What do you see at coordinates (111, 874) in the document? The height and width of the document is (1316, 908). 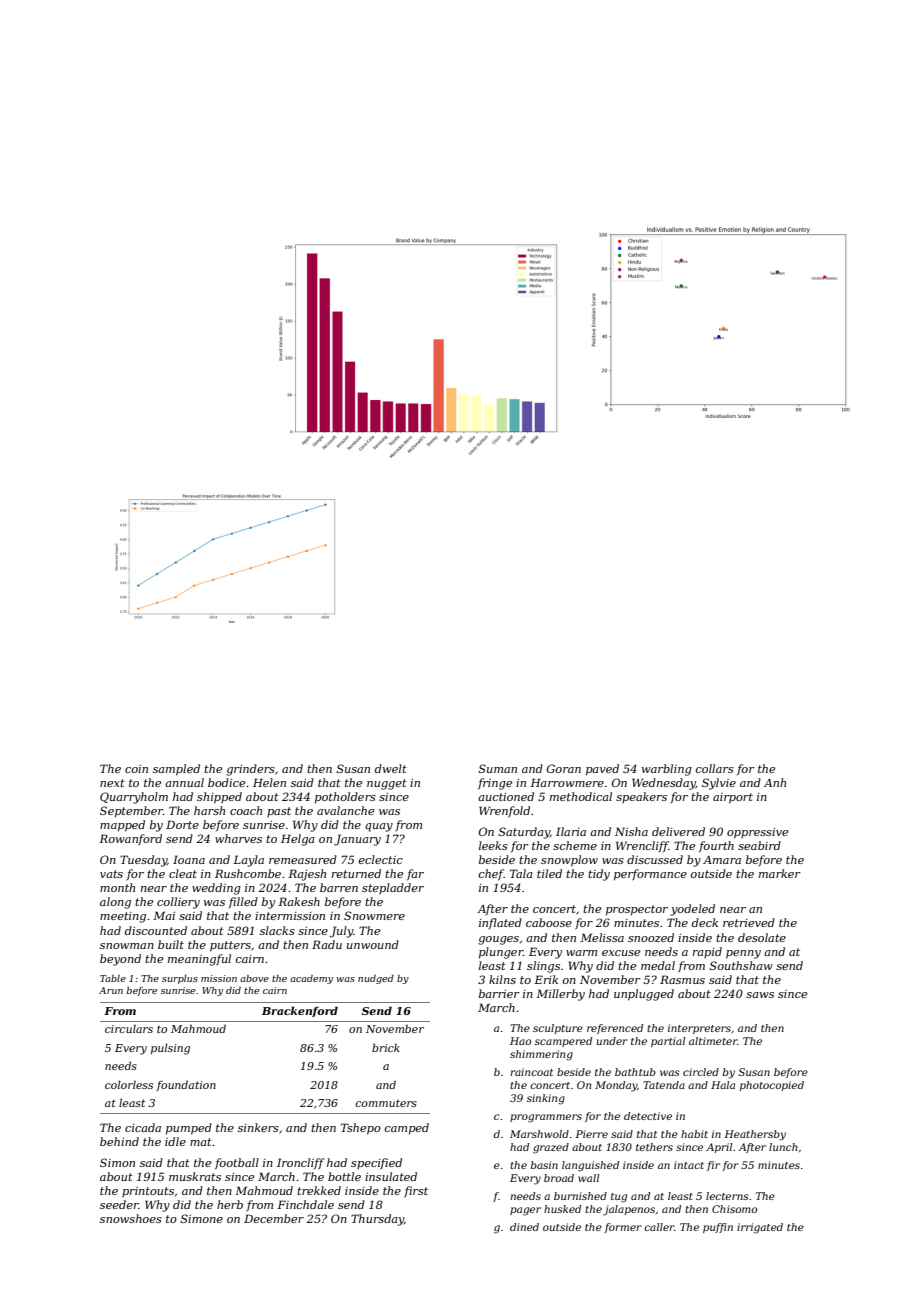 I see `vats` at bounding box center [111, 874].
